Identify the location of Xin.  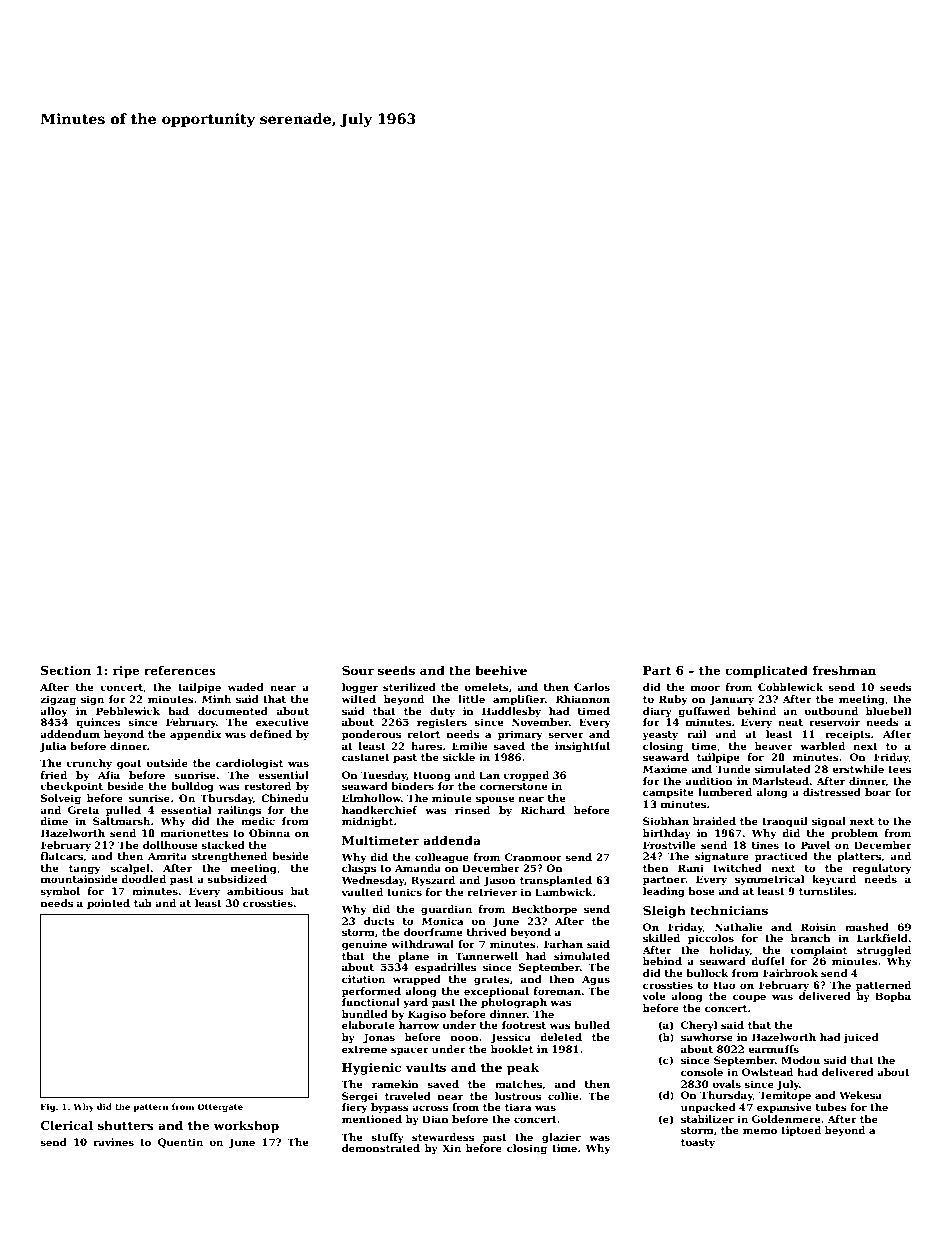
(451, 1148).
